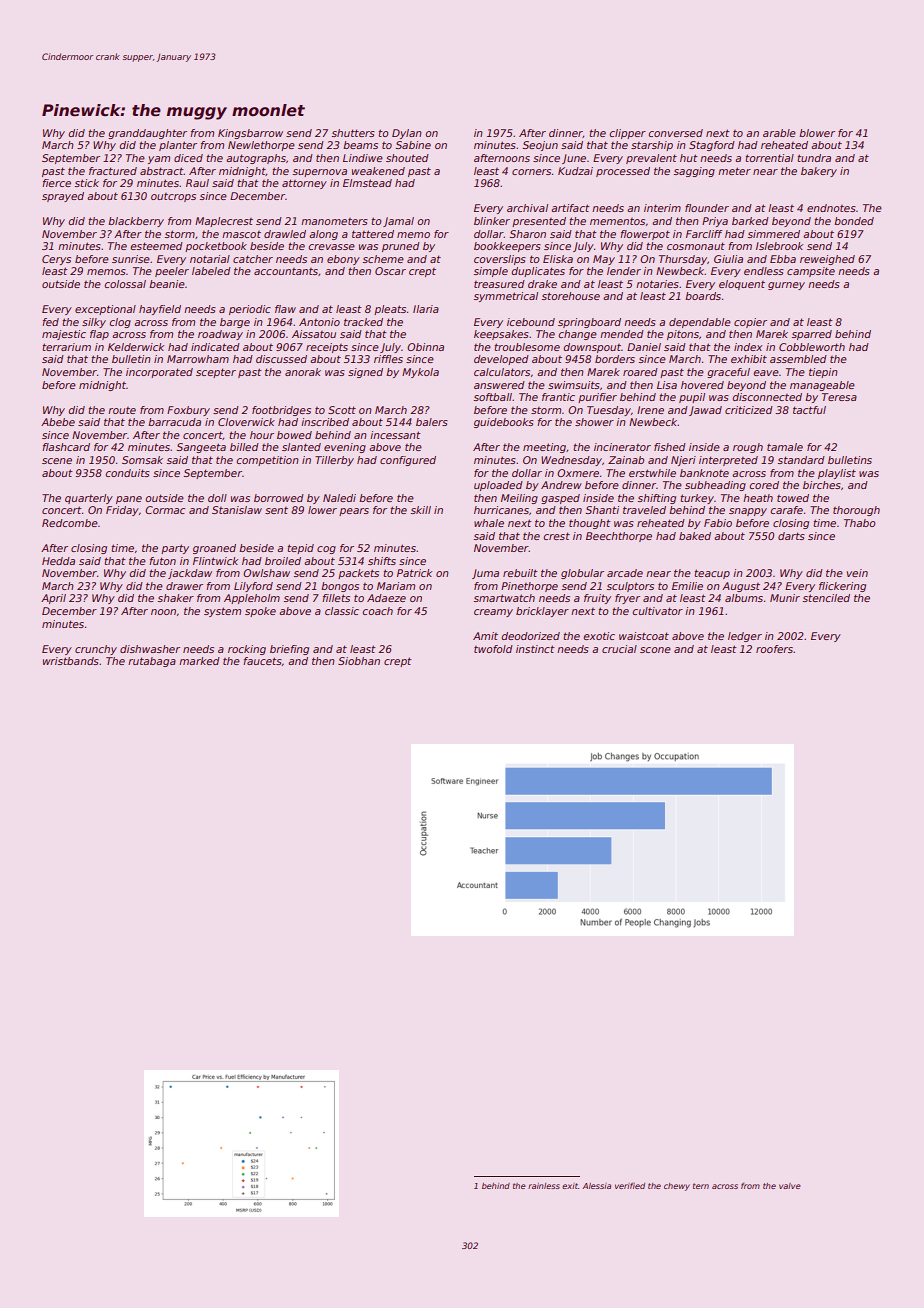  I want to click on fruity, so click(597, 599).
